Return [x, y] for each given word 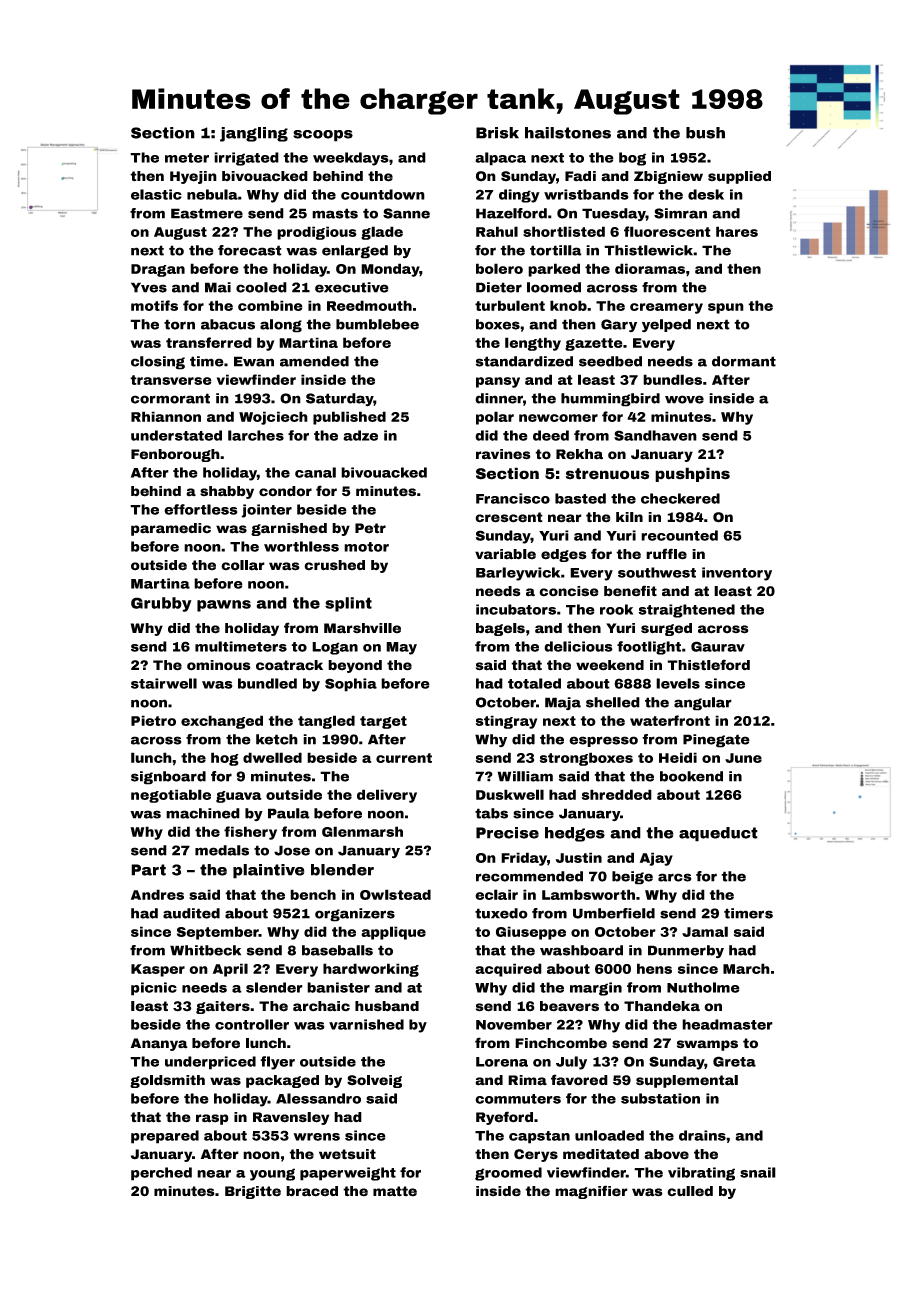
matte [395, 1191]
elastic [156, 194]
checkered [680, 498]
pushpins [692, 474]
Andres [157, 894]
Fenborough [175, 455]
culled [690, 1191]
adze [360, 435]
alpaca [500, 159]
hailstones [568, 133]
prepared [165, 1137]
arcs [675, 877]
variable [505, 554]
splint [348, 604]
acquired [508, 970]
